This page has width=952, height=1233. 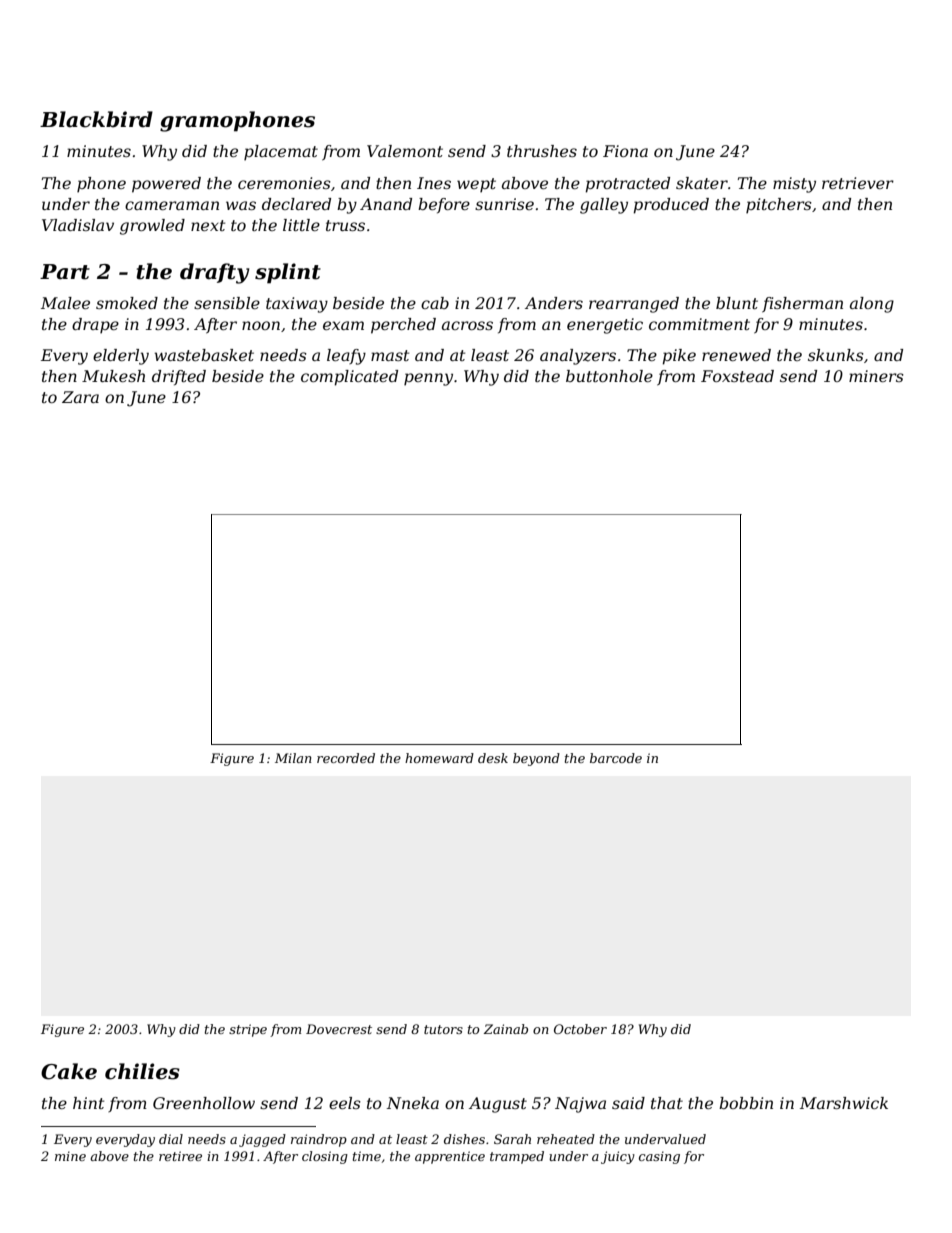 I want to click on Zara, so click(x=80, y=397).
